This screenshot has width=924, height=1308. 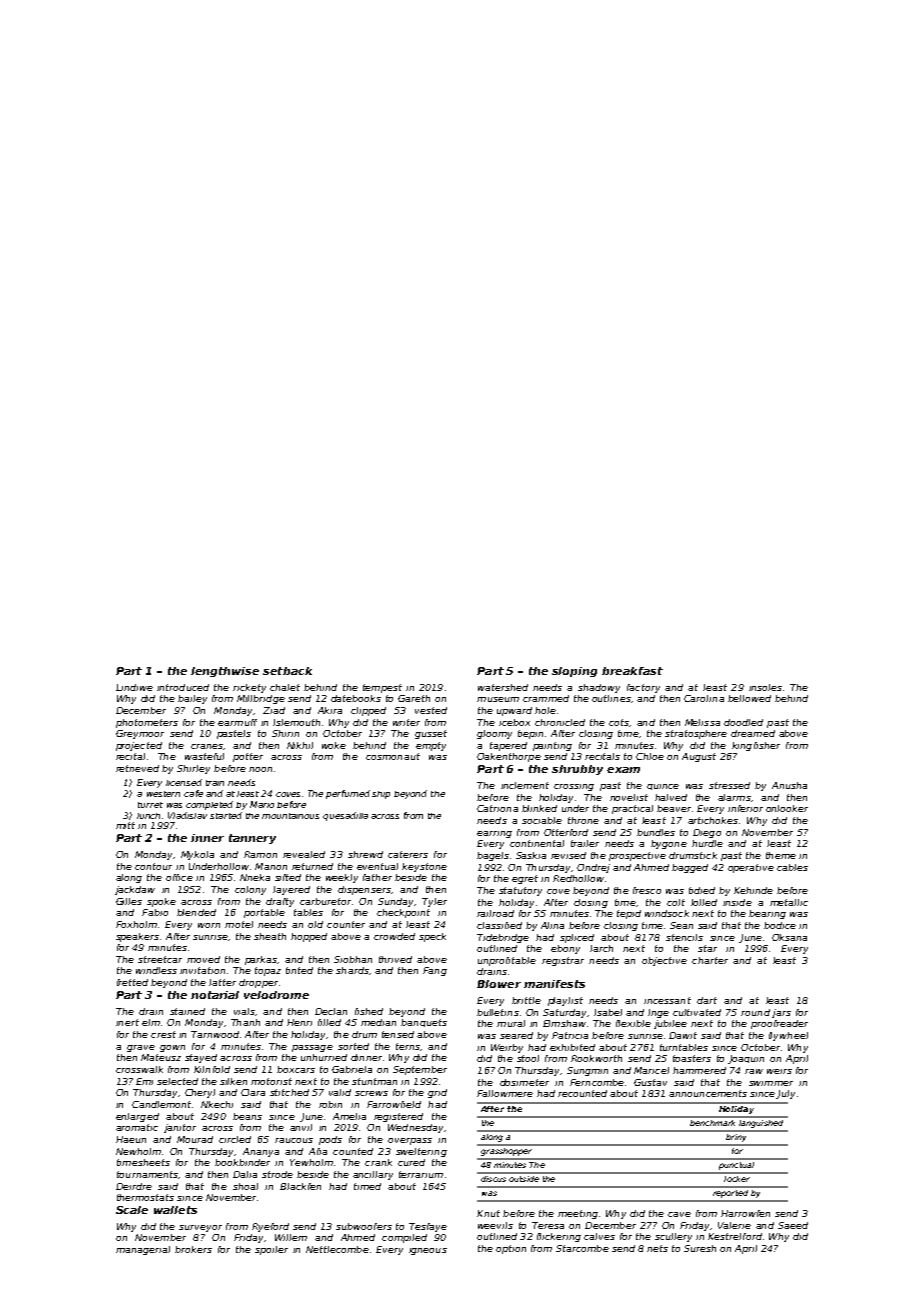 What do you see at coordinates (552, 925) in the screenshot?
I see `Alina` at bounding box center [552, 925].
